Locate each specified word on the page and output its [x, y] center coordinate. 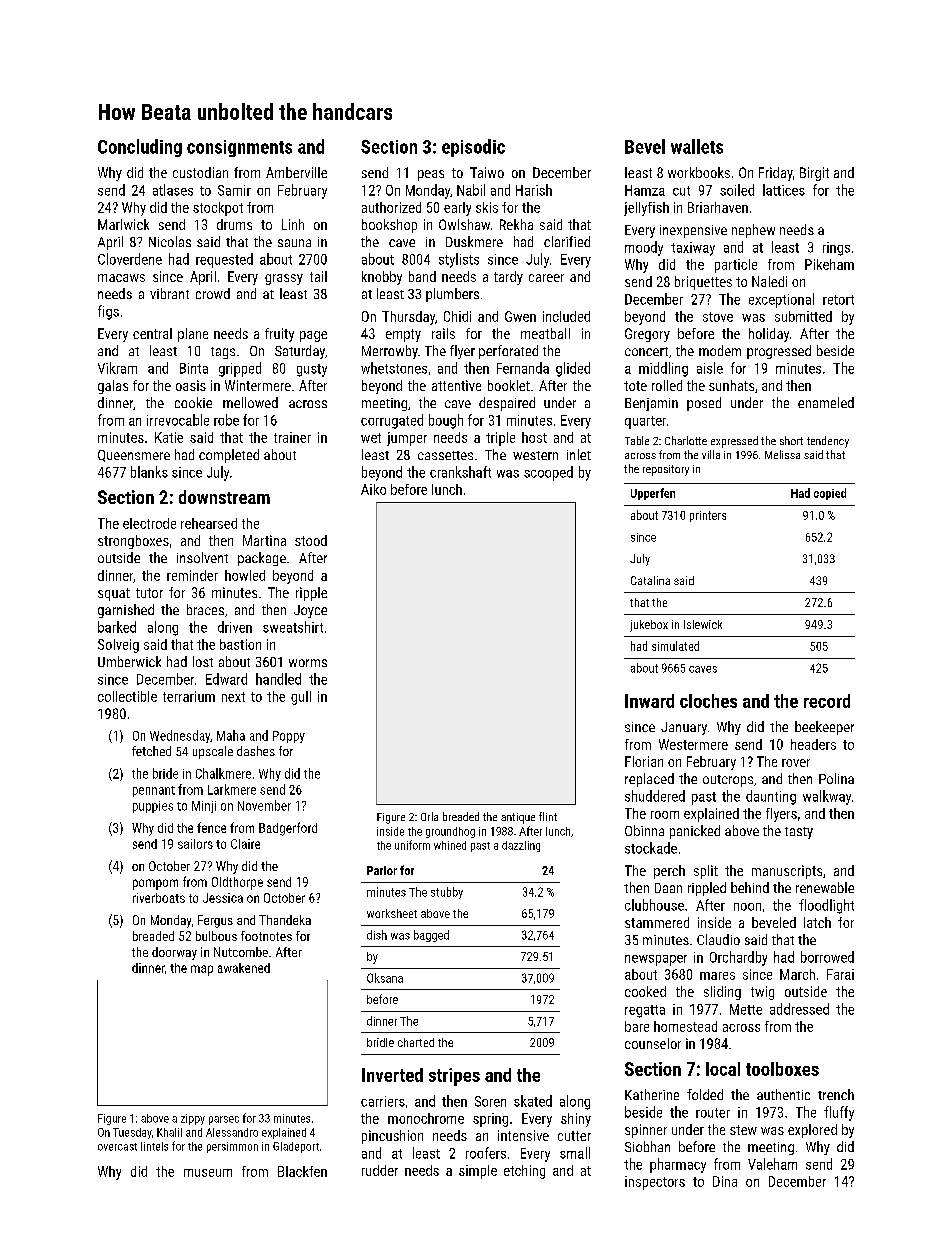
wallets [697, 146]
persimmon [232, 1147]
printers [708, 516]
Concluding [140, 148]
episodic [473, 148]
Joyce [310, 611]
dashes [256, 751]
